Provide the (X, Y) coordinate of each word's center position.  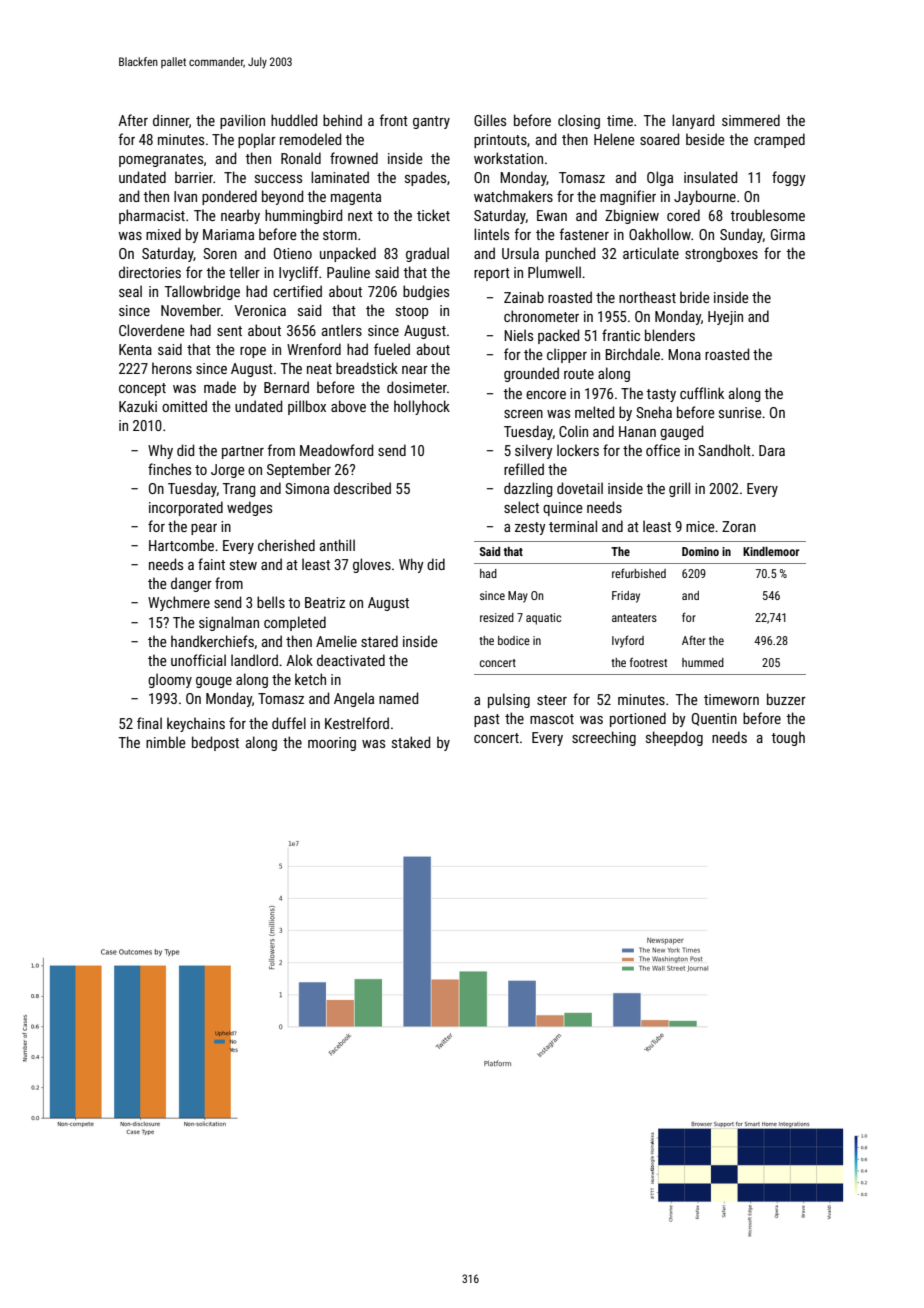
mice (700, 526)
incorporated (186, 508)
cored (683, 215)
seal (130, 291)
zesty (530, 528)
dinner (171, 120)
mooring (332, 744)
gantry (431, 122)
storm (340, 235)
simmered (751, 120)
